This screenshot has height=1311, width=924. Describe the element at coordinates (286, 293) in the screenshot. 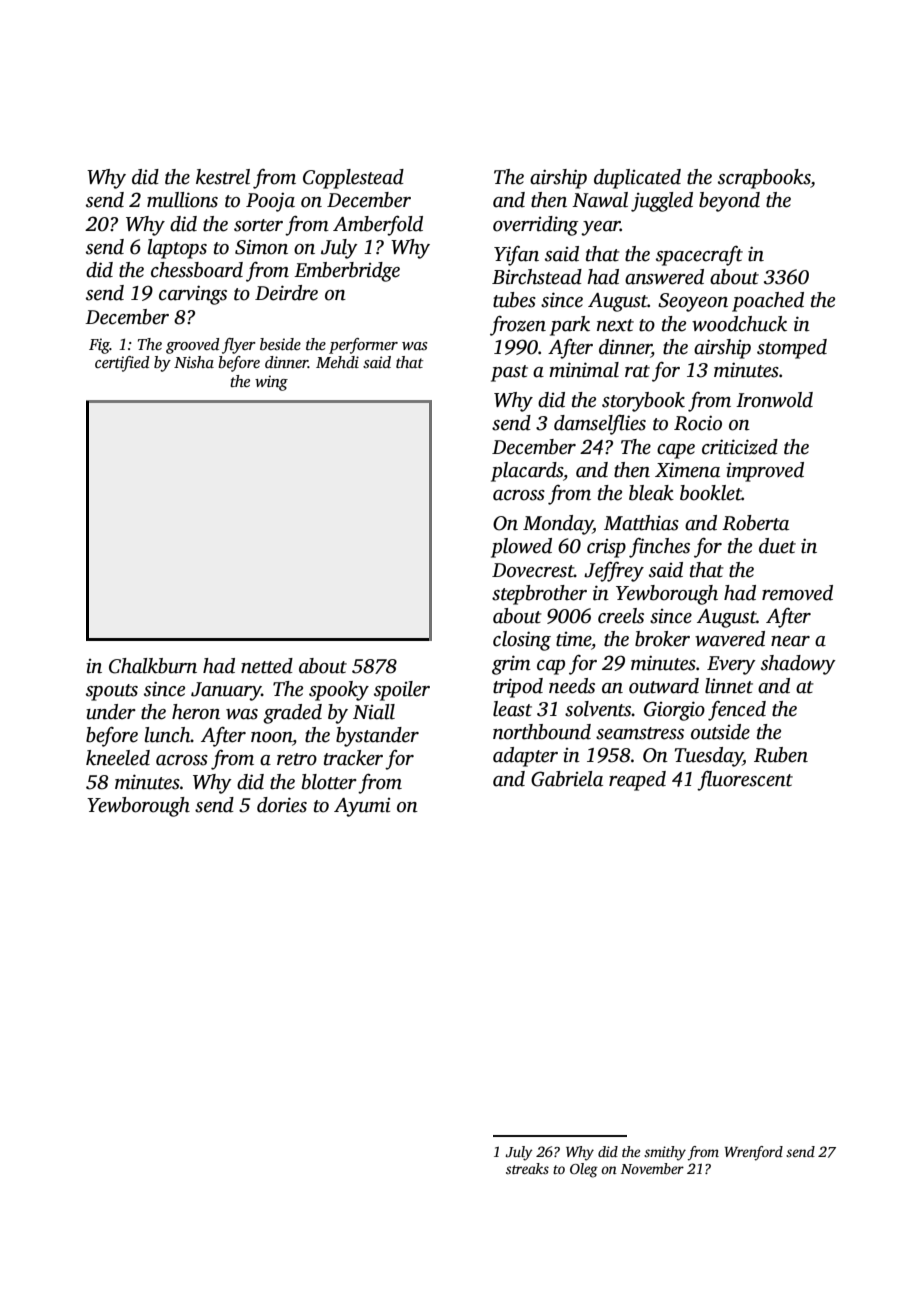

I see `Deirdre` at that location.
